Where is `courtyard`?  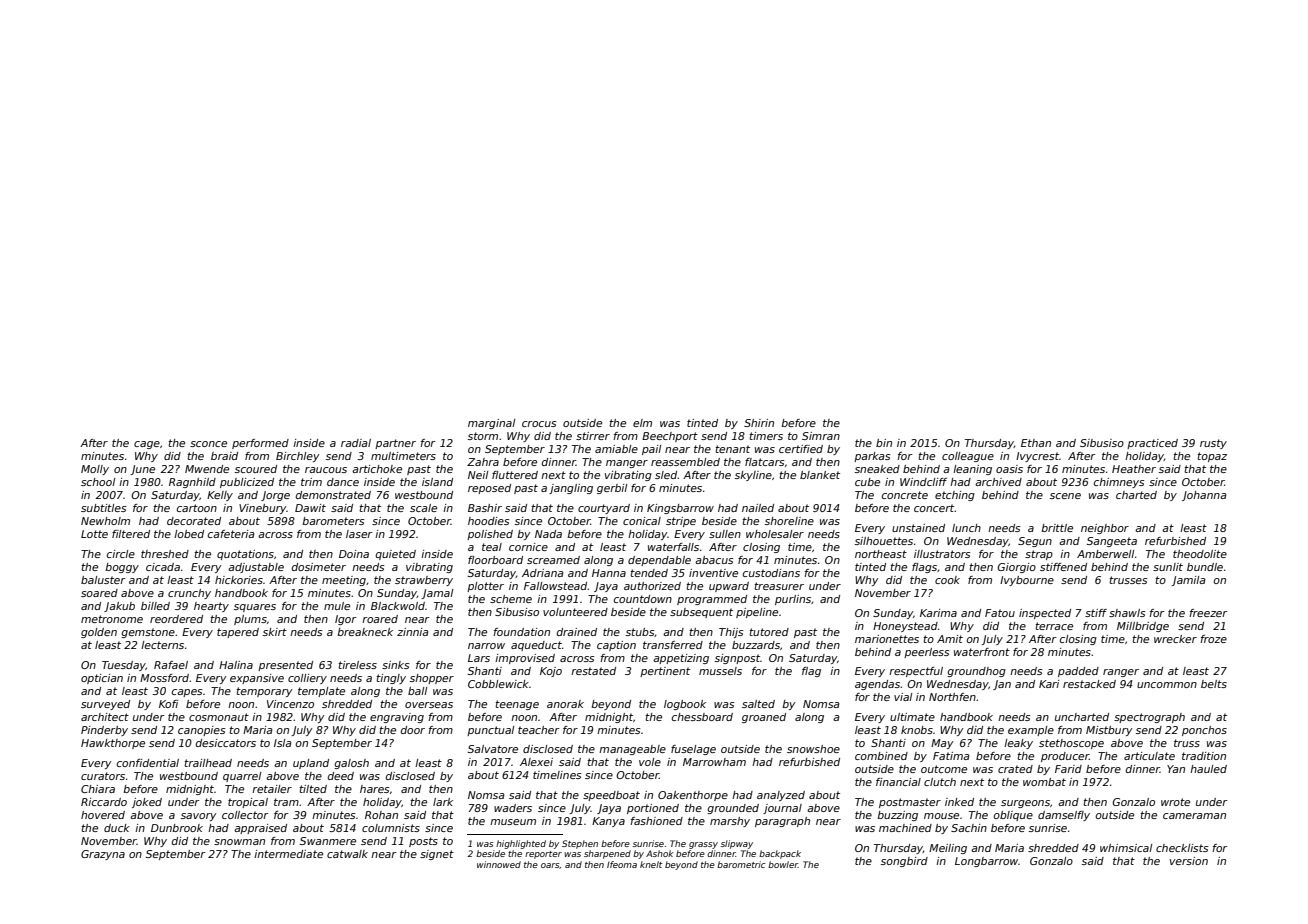 courtyard is located at coordinates (604, 509).
